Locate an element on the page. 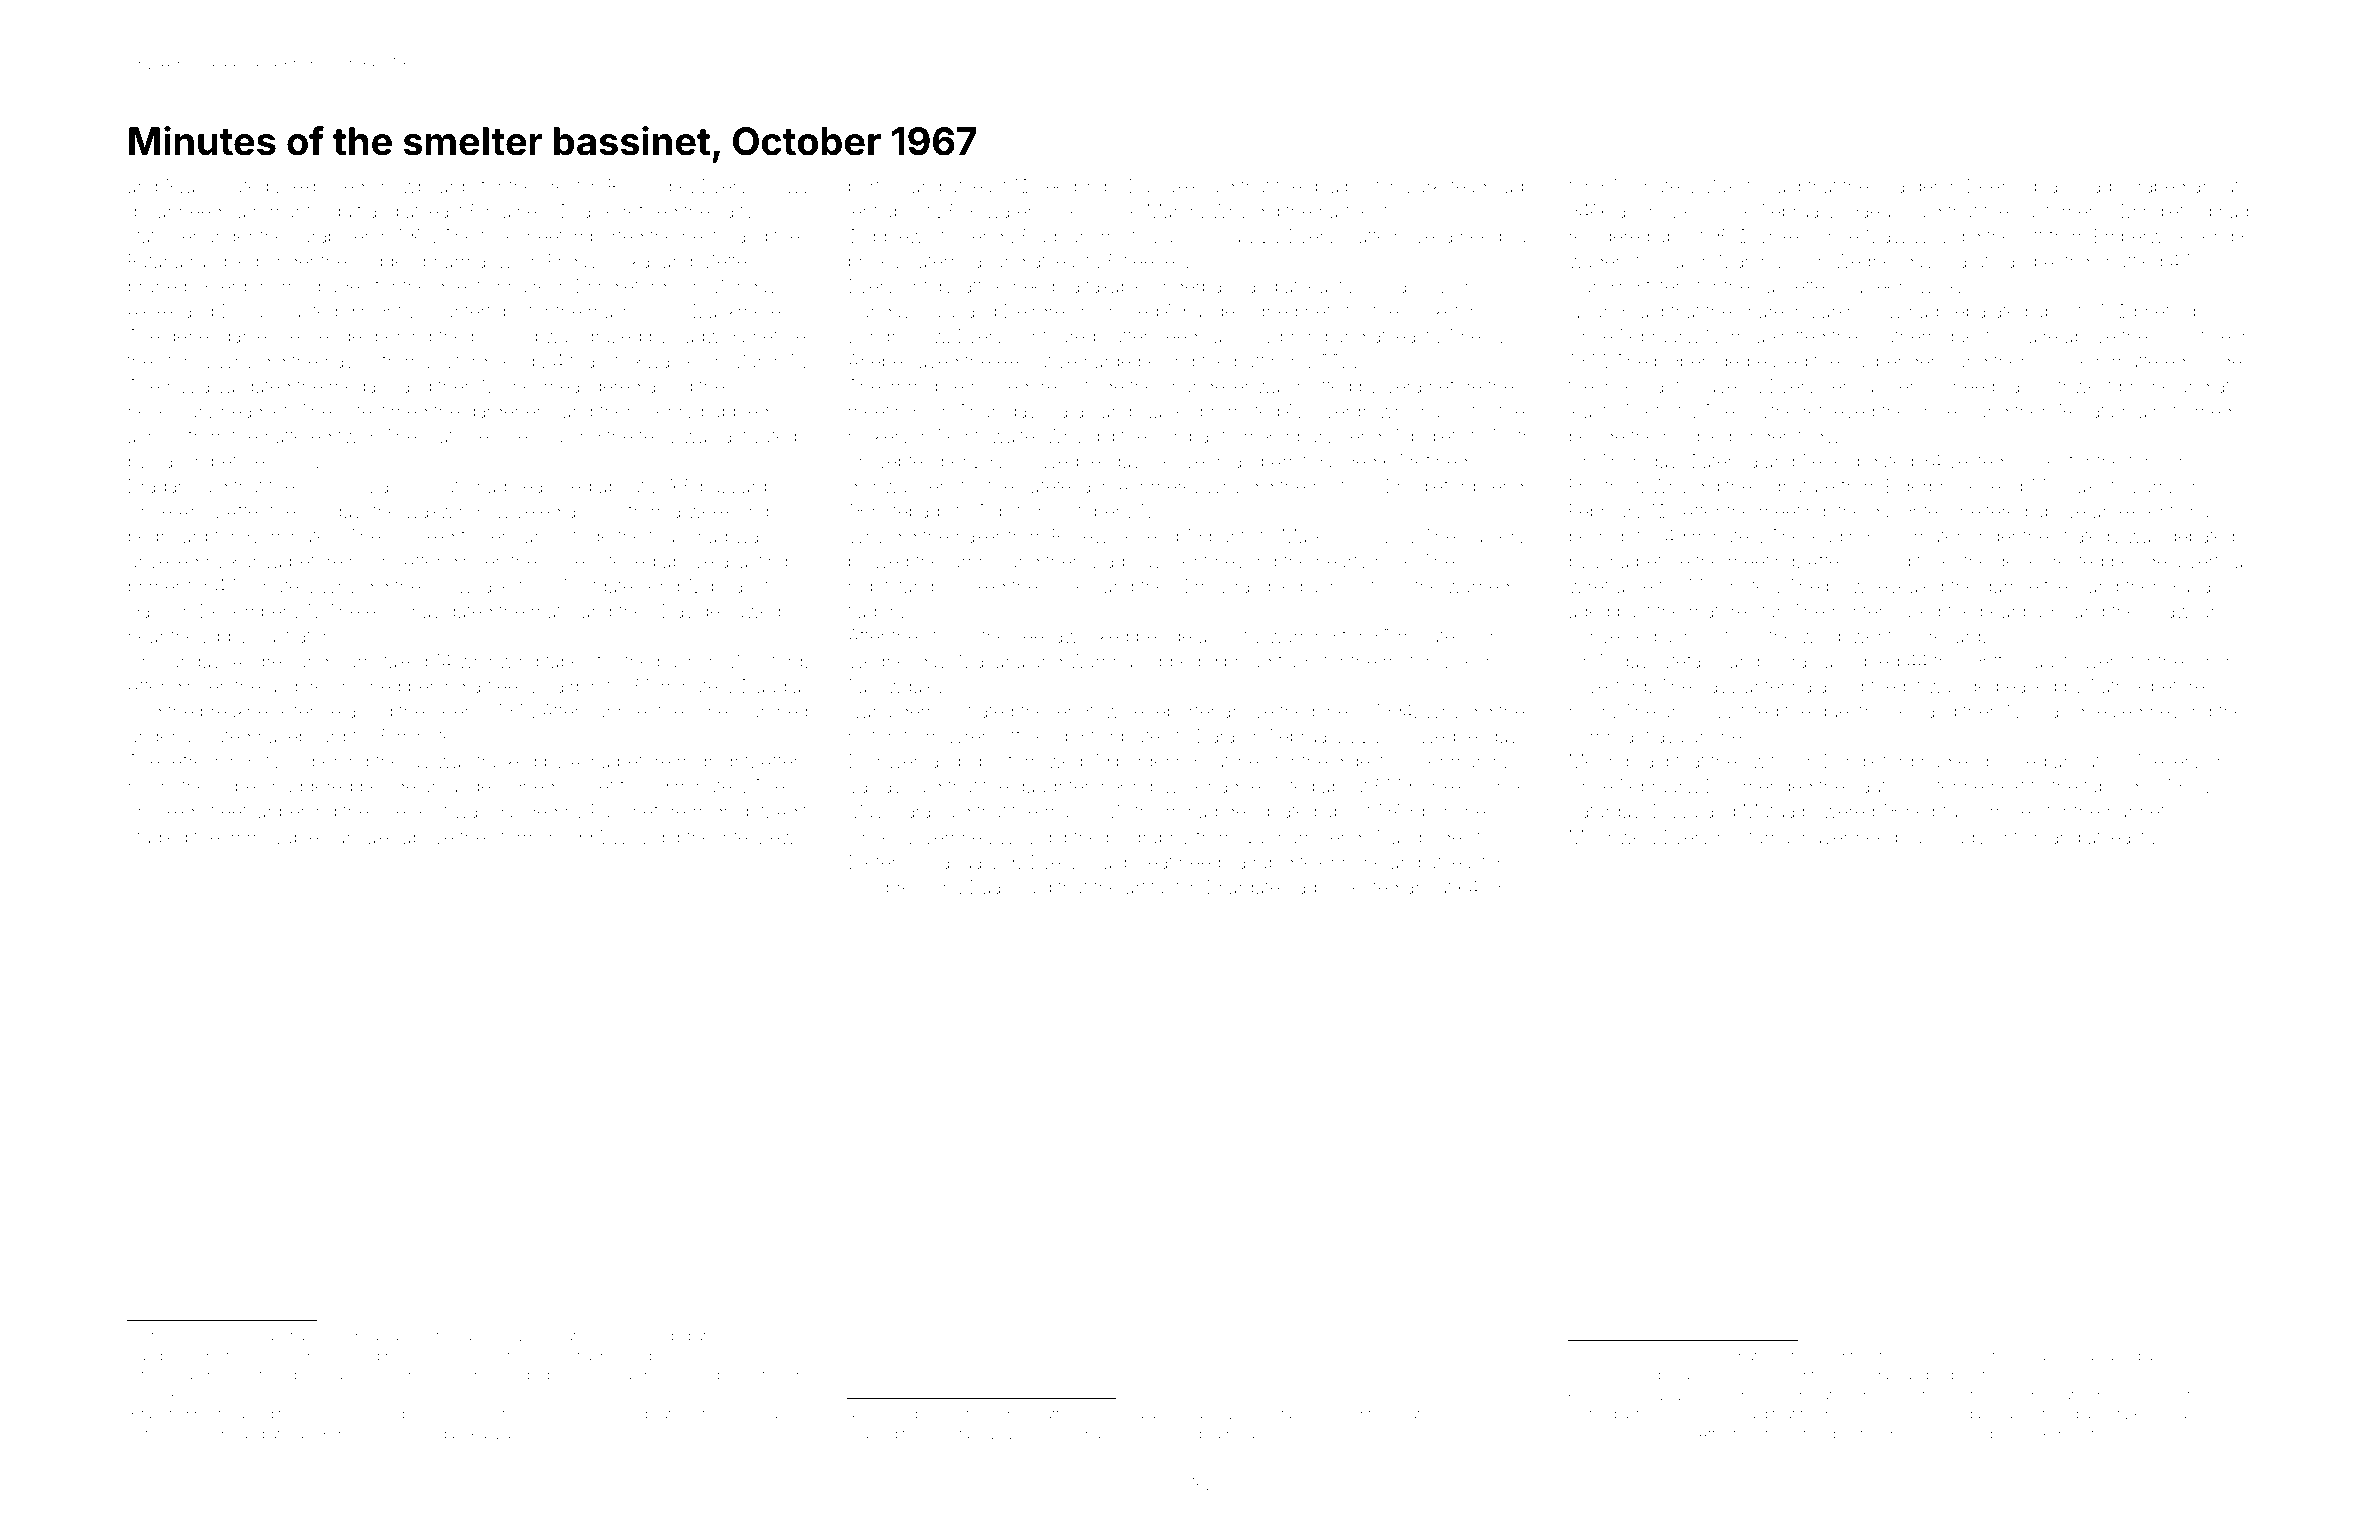  Daisuke is located at coordinates (1162, 186).
